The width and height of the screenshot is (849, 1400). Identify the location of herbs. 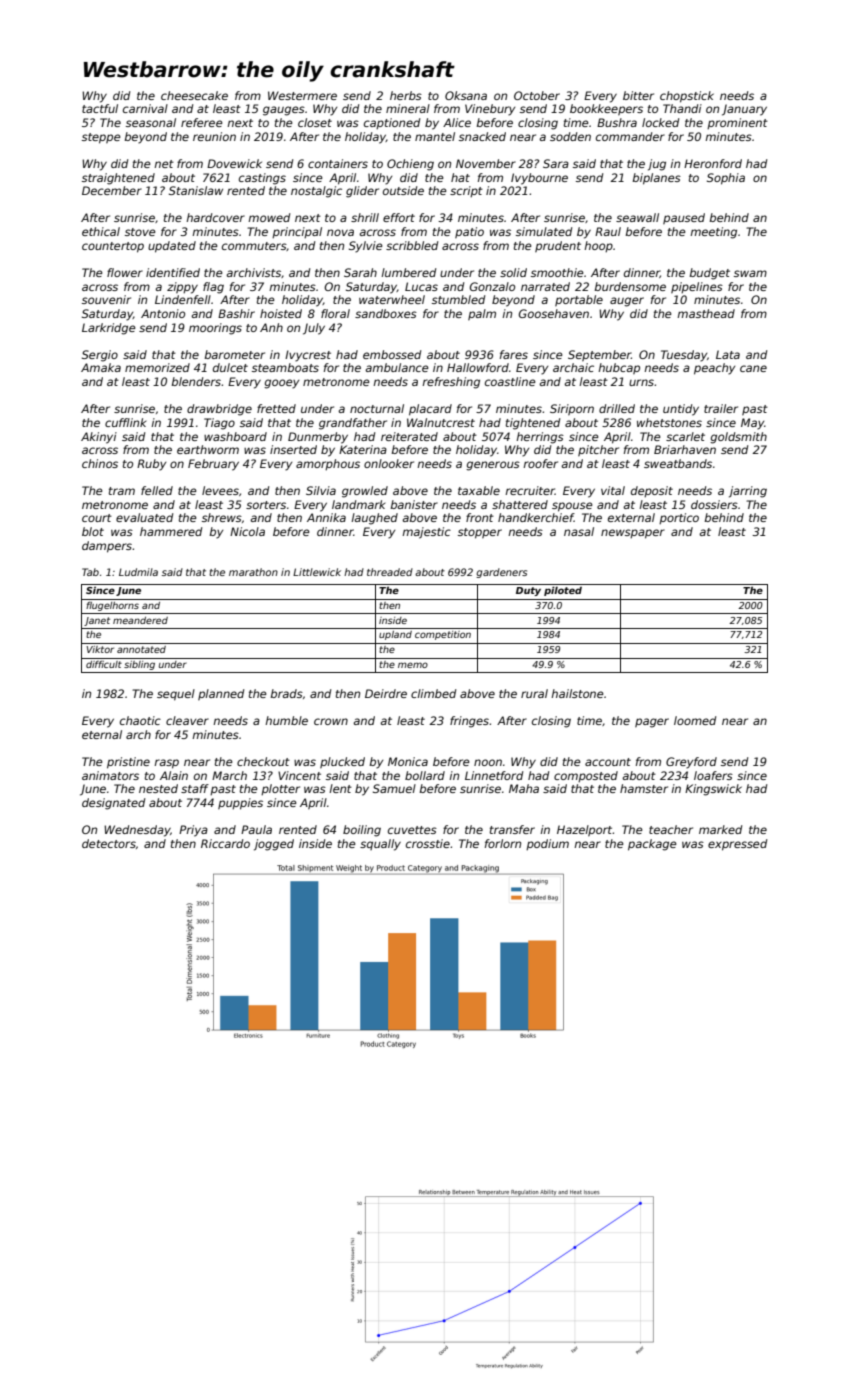
(406, 95).
